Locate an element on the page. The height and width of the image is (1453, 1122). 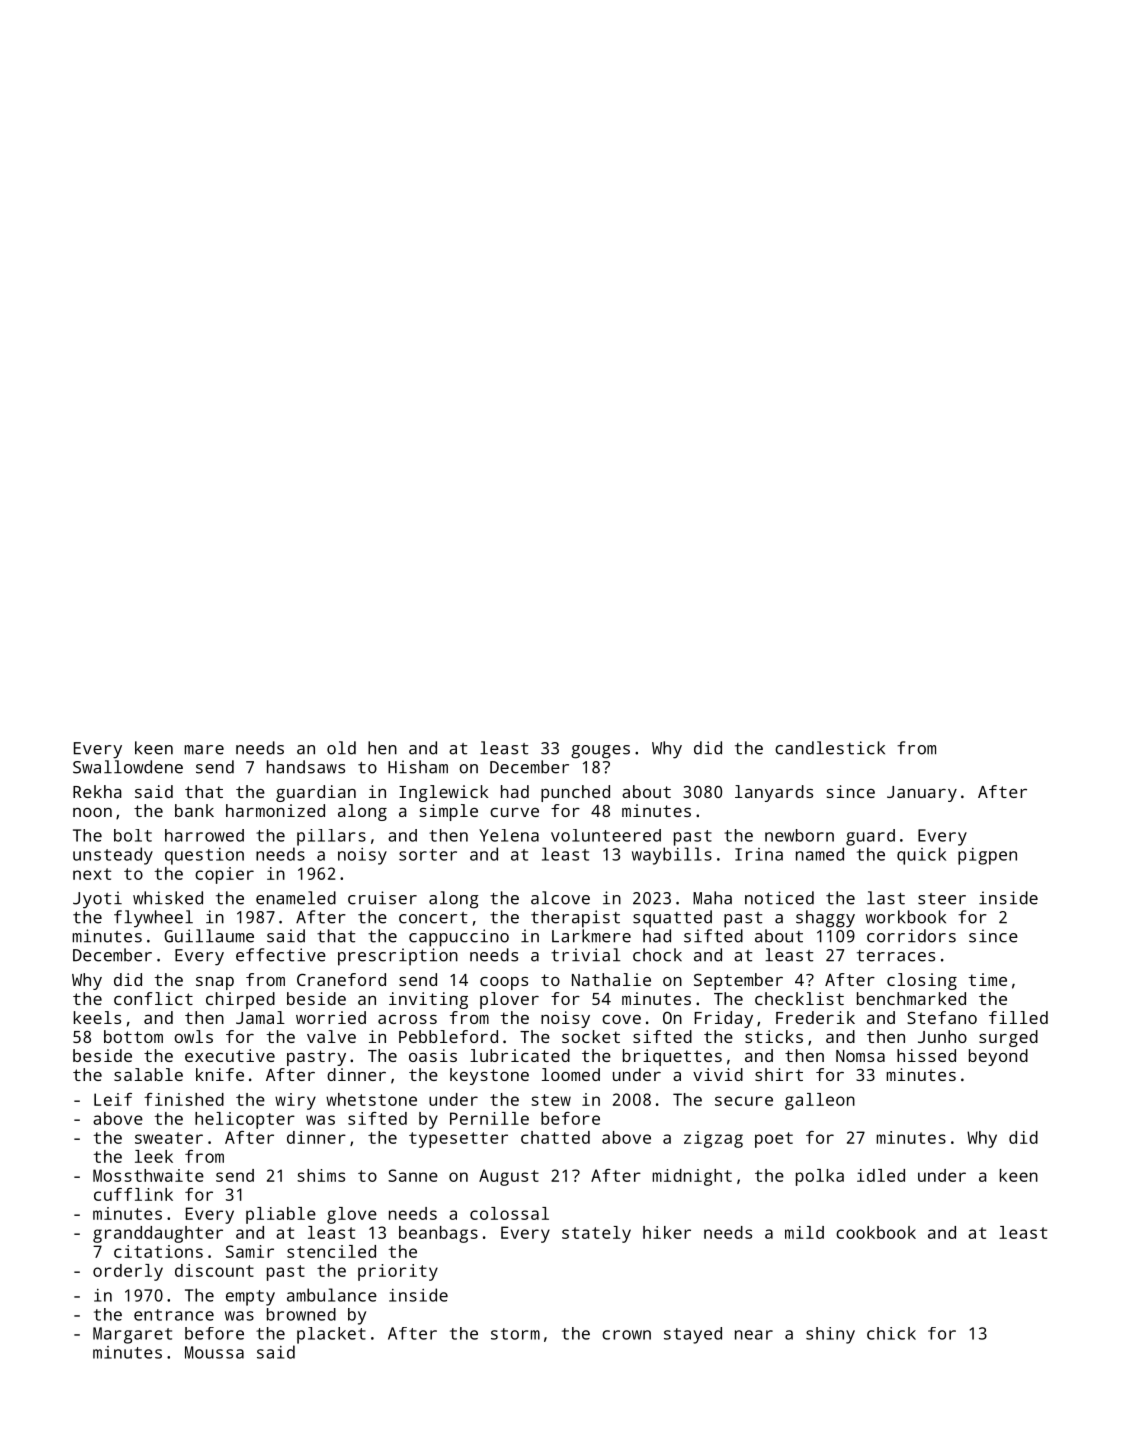
Swallowdene is located at coordinates (128, 767).
